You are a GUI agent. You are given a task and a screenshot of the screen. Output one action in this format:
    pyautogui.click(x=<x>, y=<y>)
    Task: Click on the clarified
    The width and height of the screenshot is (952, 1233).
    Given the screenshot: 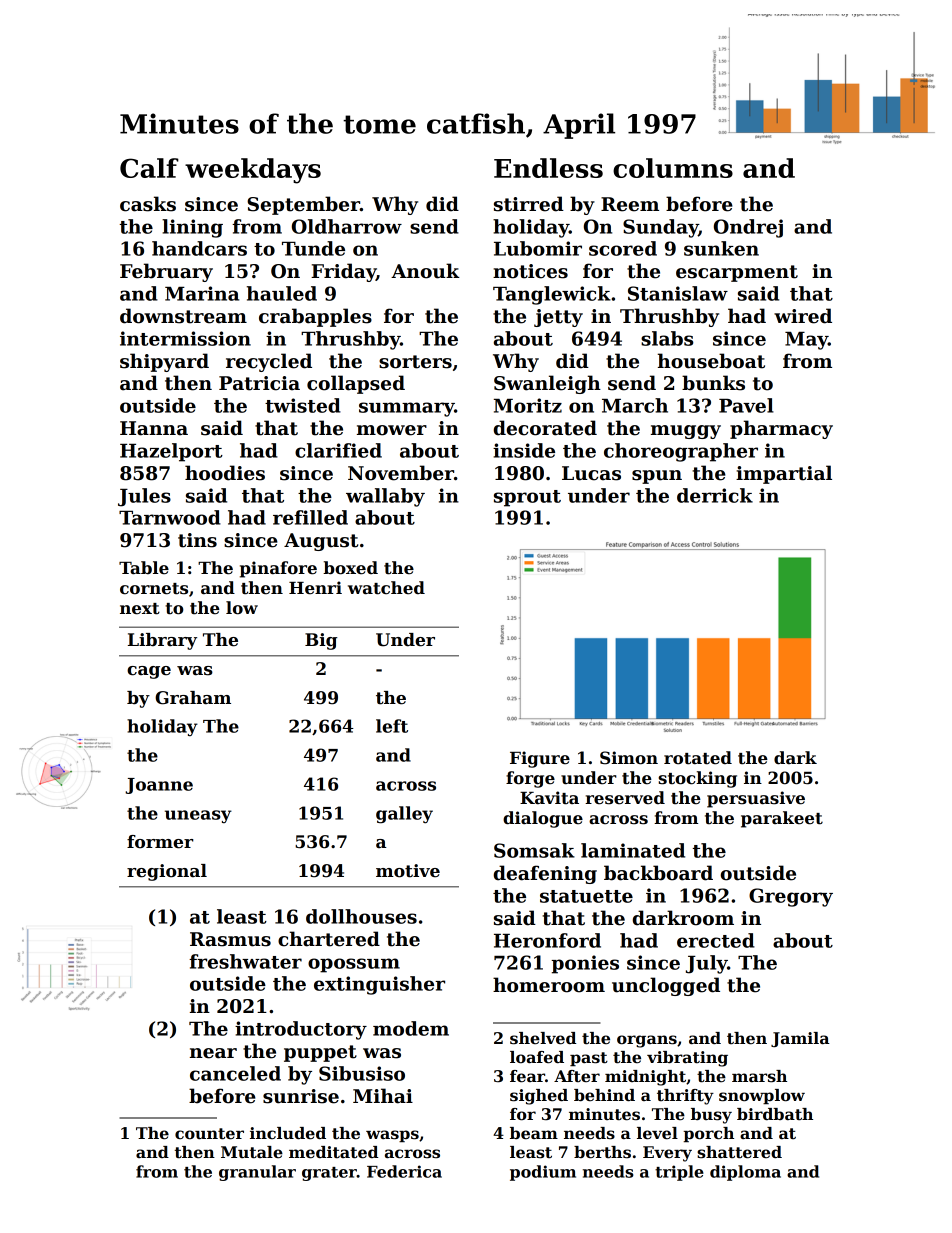 What is the action you would take?
    pyautogui.click(x=338, y=450)
